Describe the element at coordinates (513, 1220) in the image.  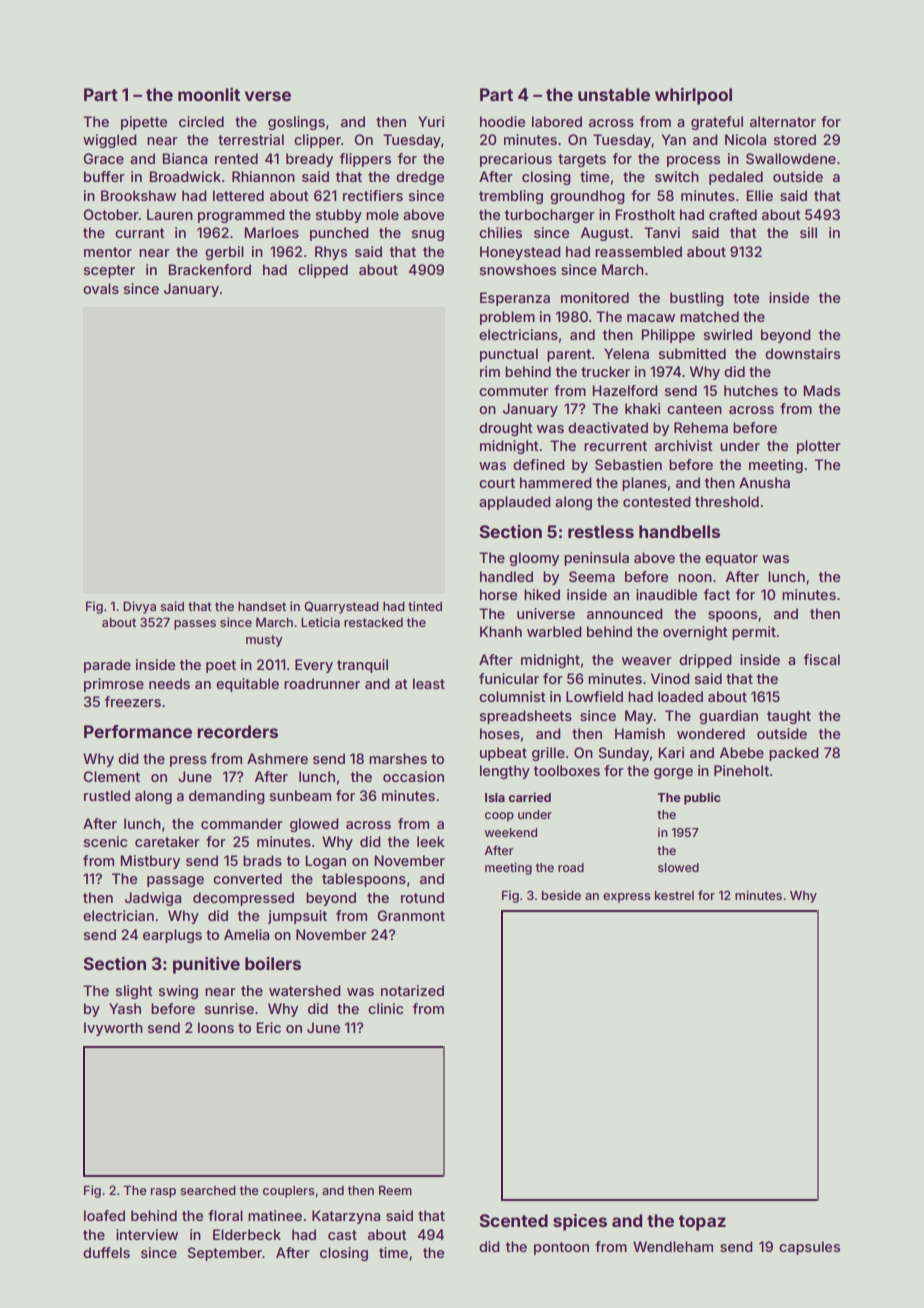
I see `Scented` at that location.
